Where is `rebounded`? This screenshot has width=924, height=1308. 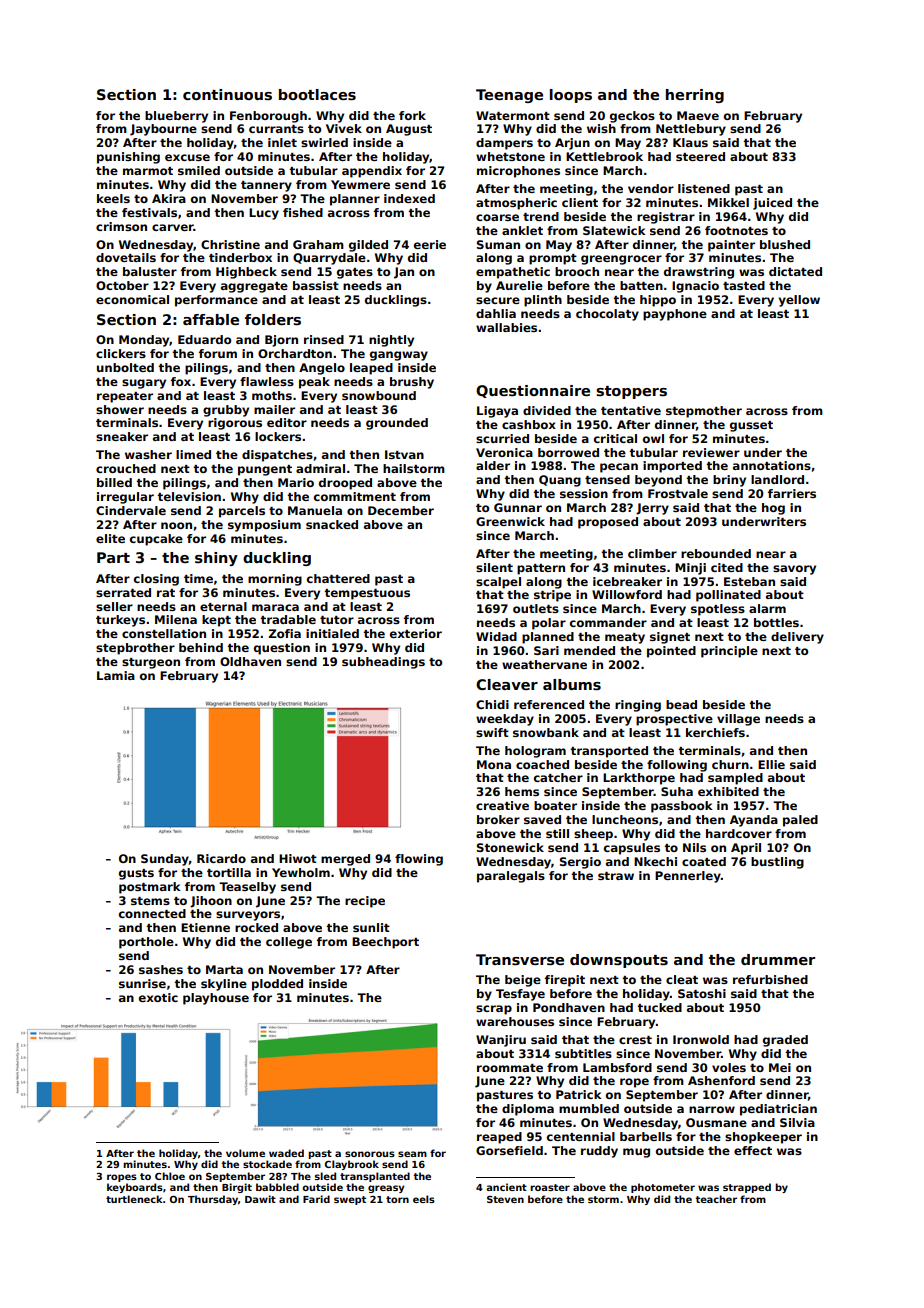 rebounded is located at coordinates (716, 553).
